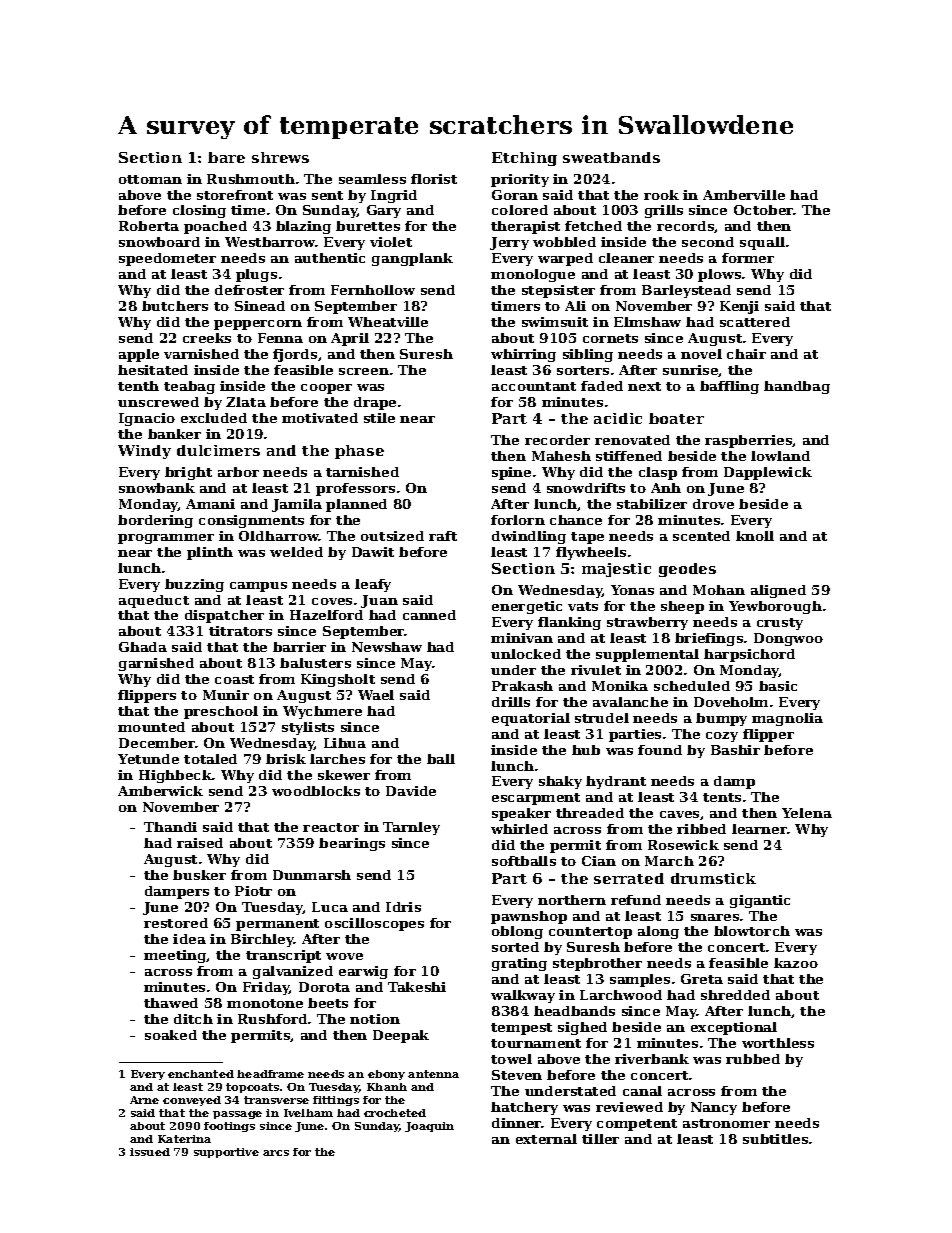 The height and width of the screenshot is (1233, 952). What do you see at coordinates (238, 472) in the screenshot?
I see `arbor` at bounding box center [238, 472].
